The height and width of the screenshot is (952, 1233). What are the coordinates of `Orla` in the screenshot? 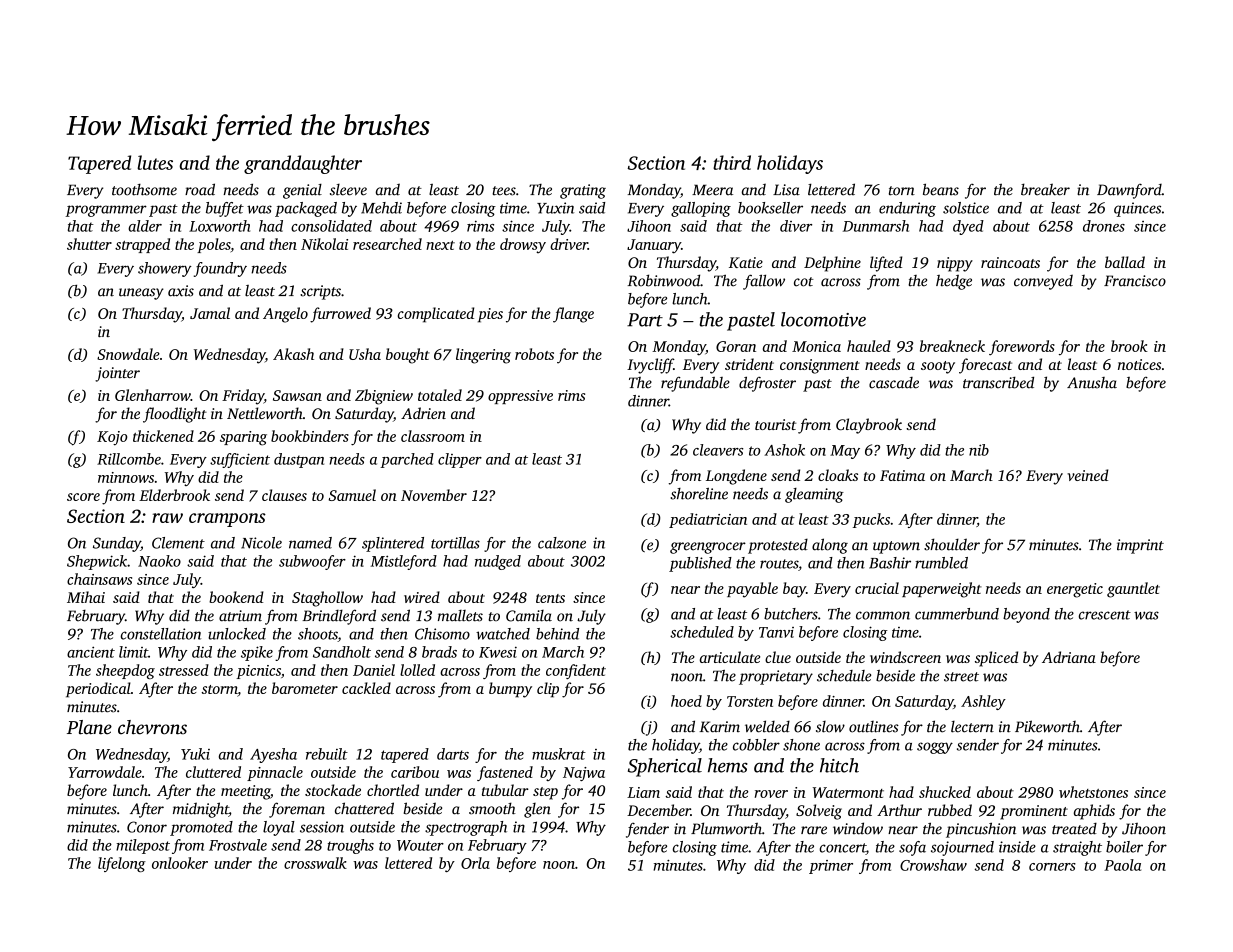 It's located at (475, 863).
